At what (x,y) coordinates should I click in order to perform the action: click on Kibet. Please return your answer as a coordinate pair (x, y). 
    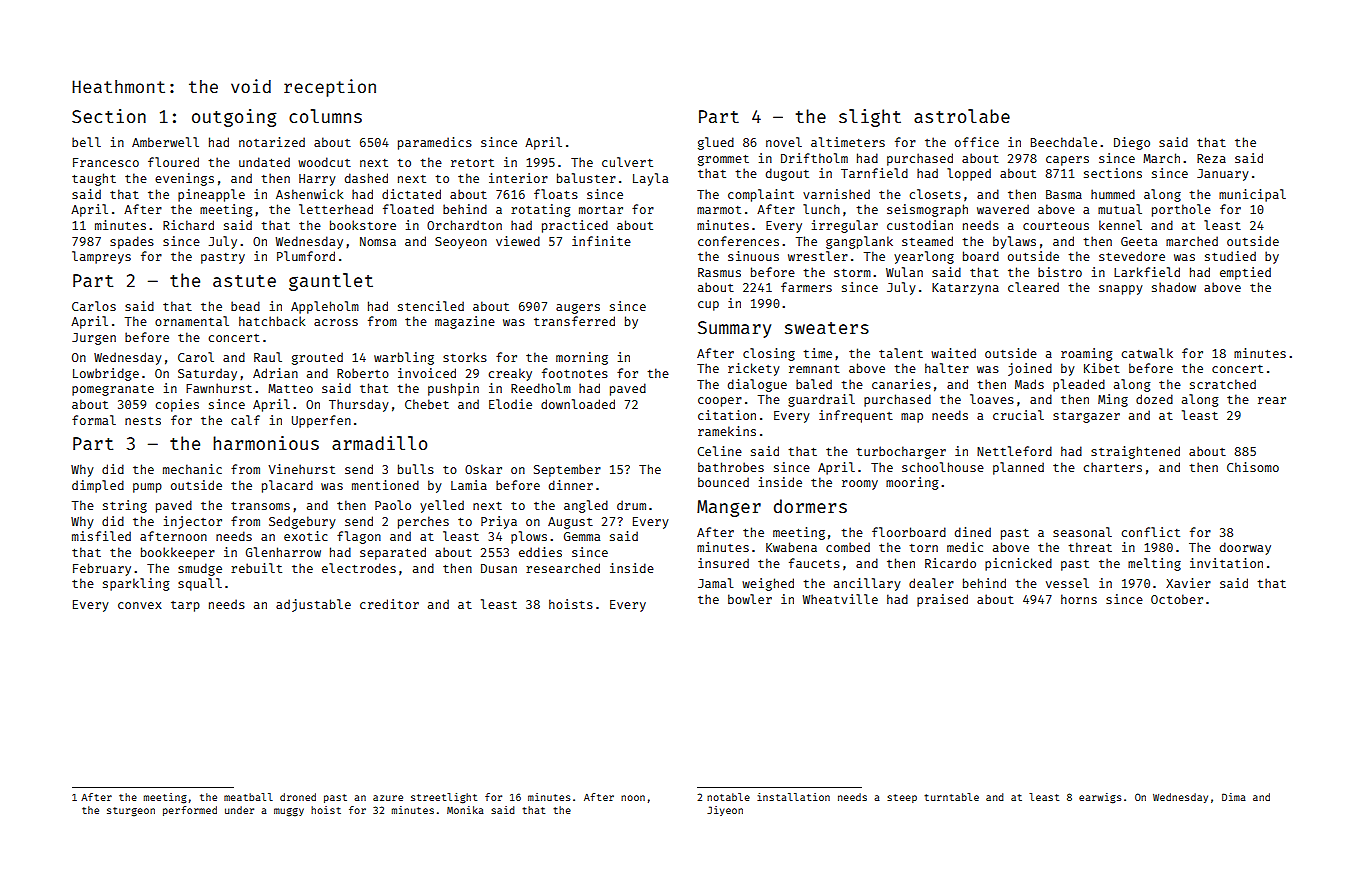
    Looking at the image, I should click on (1102, 368).
